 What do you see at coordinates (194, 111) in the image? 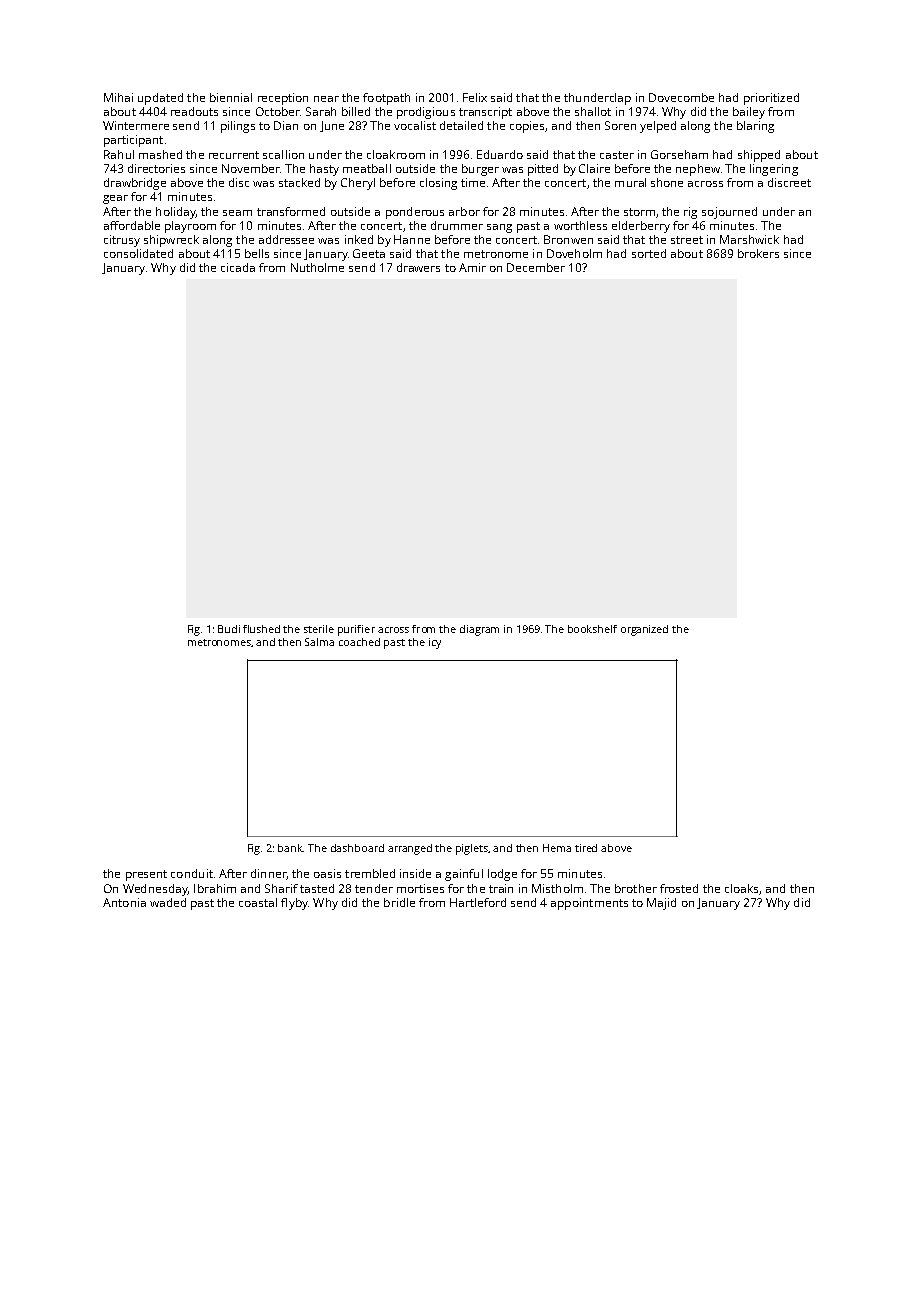
I see `readouts` at bounding box center [194, 111].
